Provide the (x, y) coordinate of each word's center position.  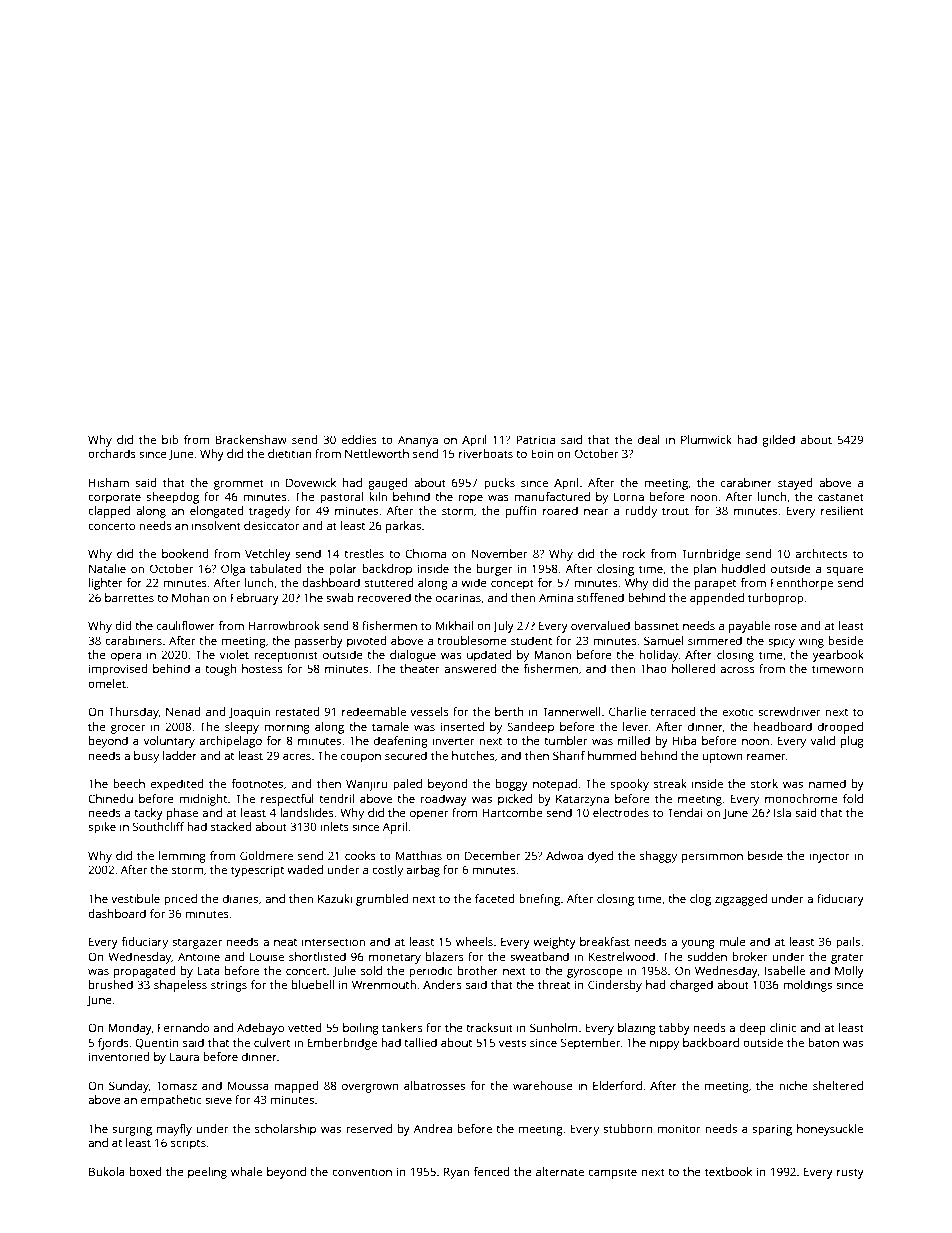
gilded (778, 441)
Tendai (684, 812)
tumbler (566, 740)
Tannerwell (571, 711)
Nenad (183, 711)
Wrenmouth (384, 984)
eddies (359, 439)
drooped (840, 728)
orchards (112, 453)
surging (132, 1130)
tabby (674, 1029)
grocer (128, 729)
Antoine (199, 956)
